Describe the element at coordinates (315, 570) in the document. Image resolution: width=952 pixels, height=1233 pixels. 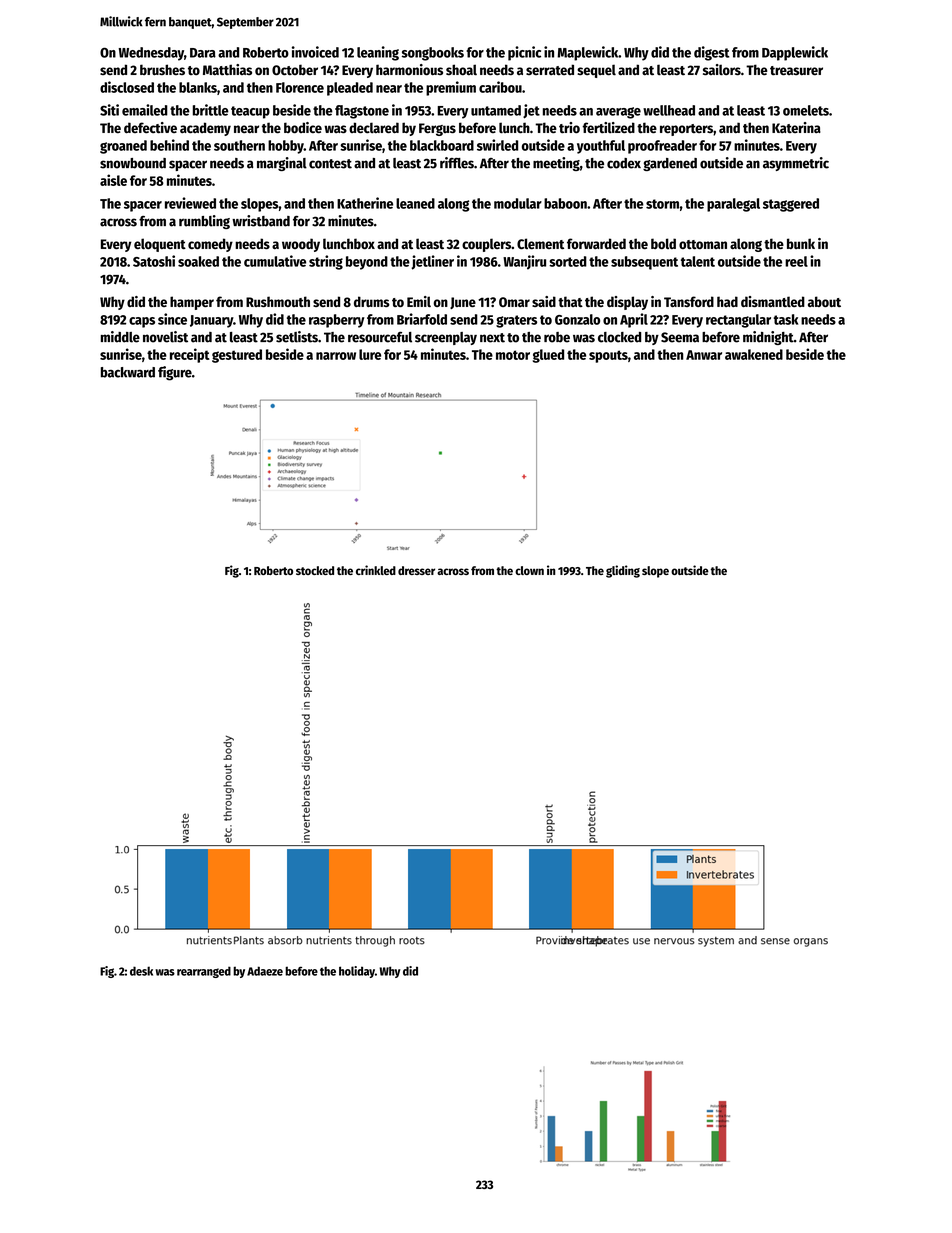
I see `stocked` at that location.
